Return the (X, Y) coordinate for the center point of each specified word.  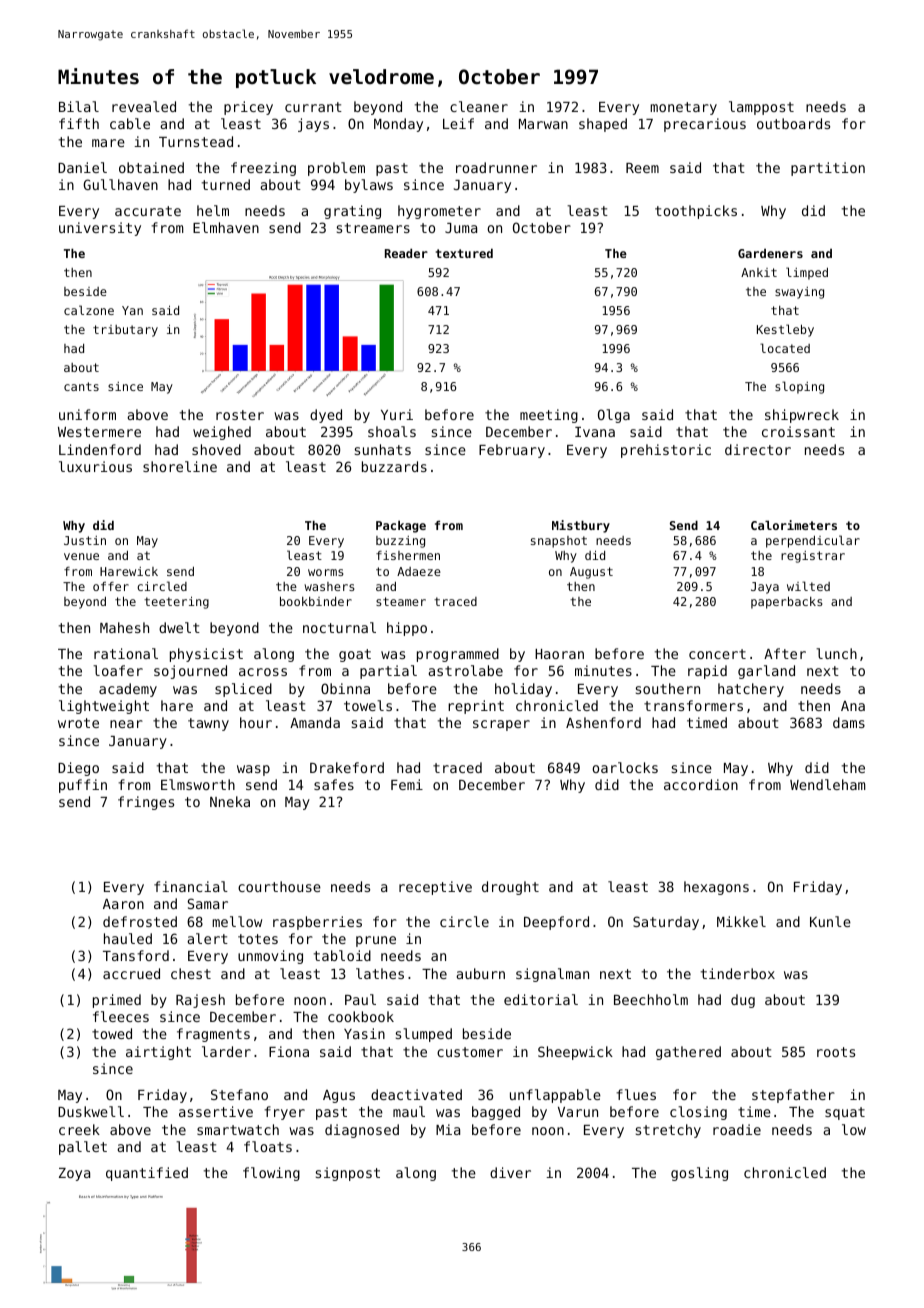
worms (326, 572)
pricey (248, 108)
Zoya (74, 1174)
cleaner (479, 106)
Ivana (595, 432)
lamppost (761, 108)
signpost (348, 1174)
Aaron (123, 904)
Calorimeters (794, 525)
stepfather (793, 1096)
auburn (480, 973)
